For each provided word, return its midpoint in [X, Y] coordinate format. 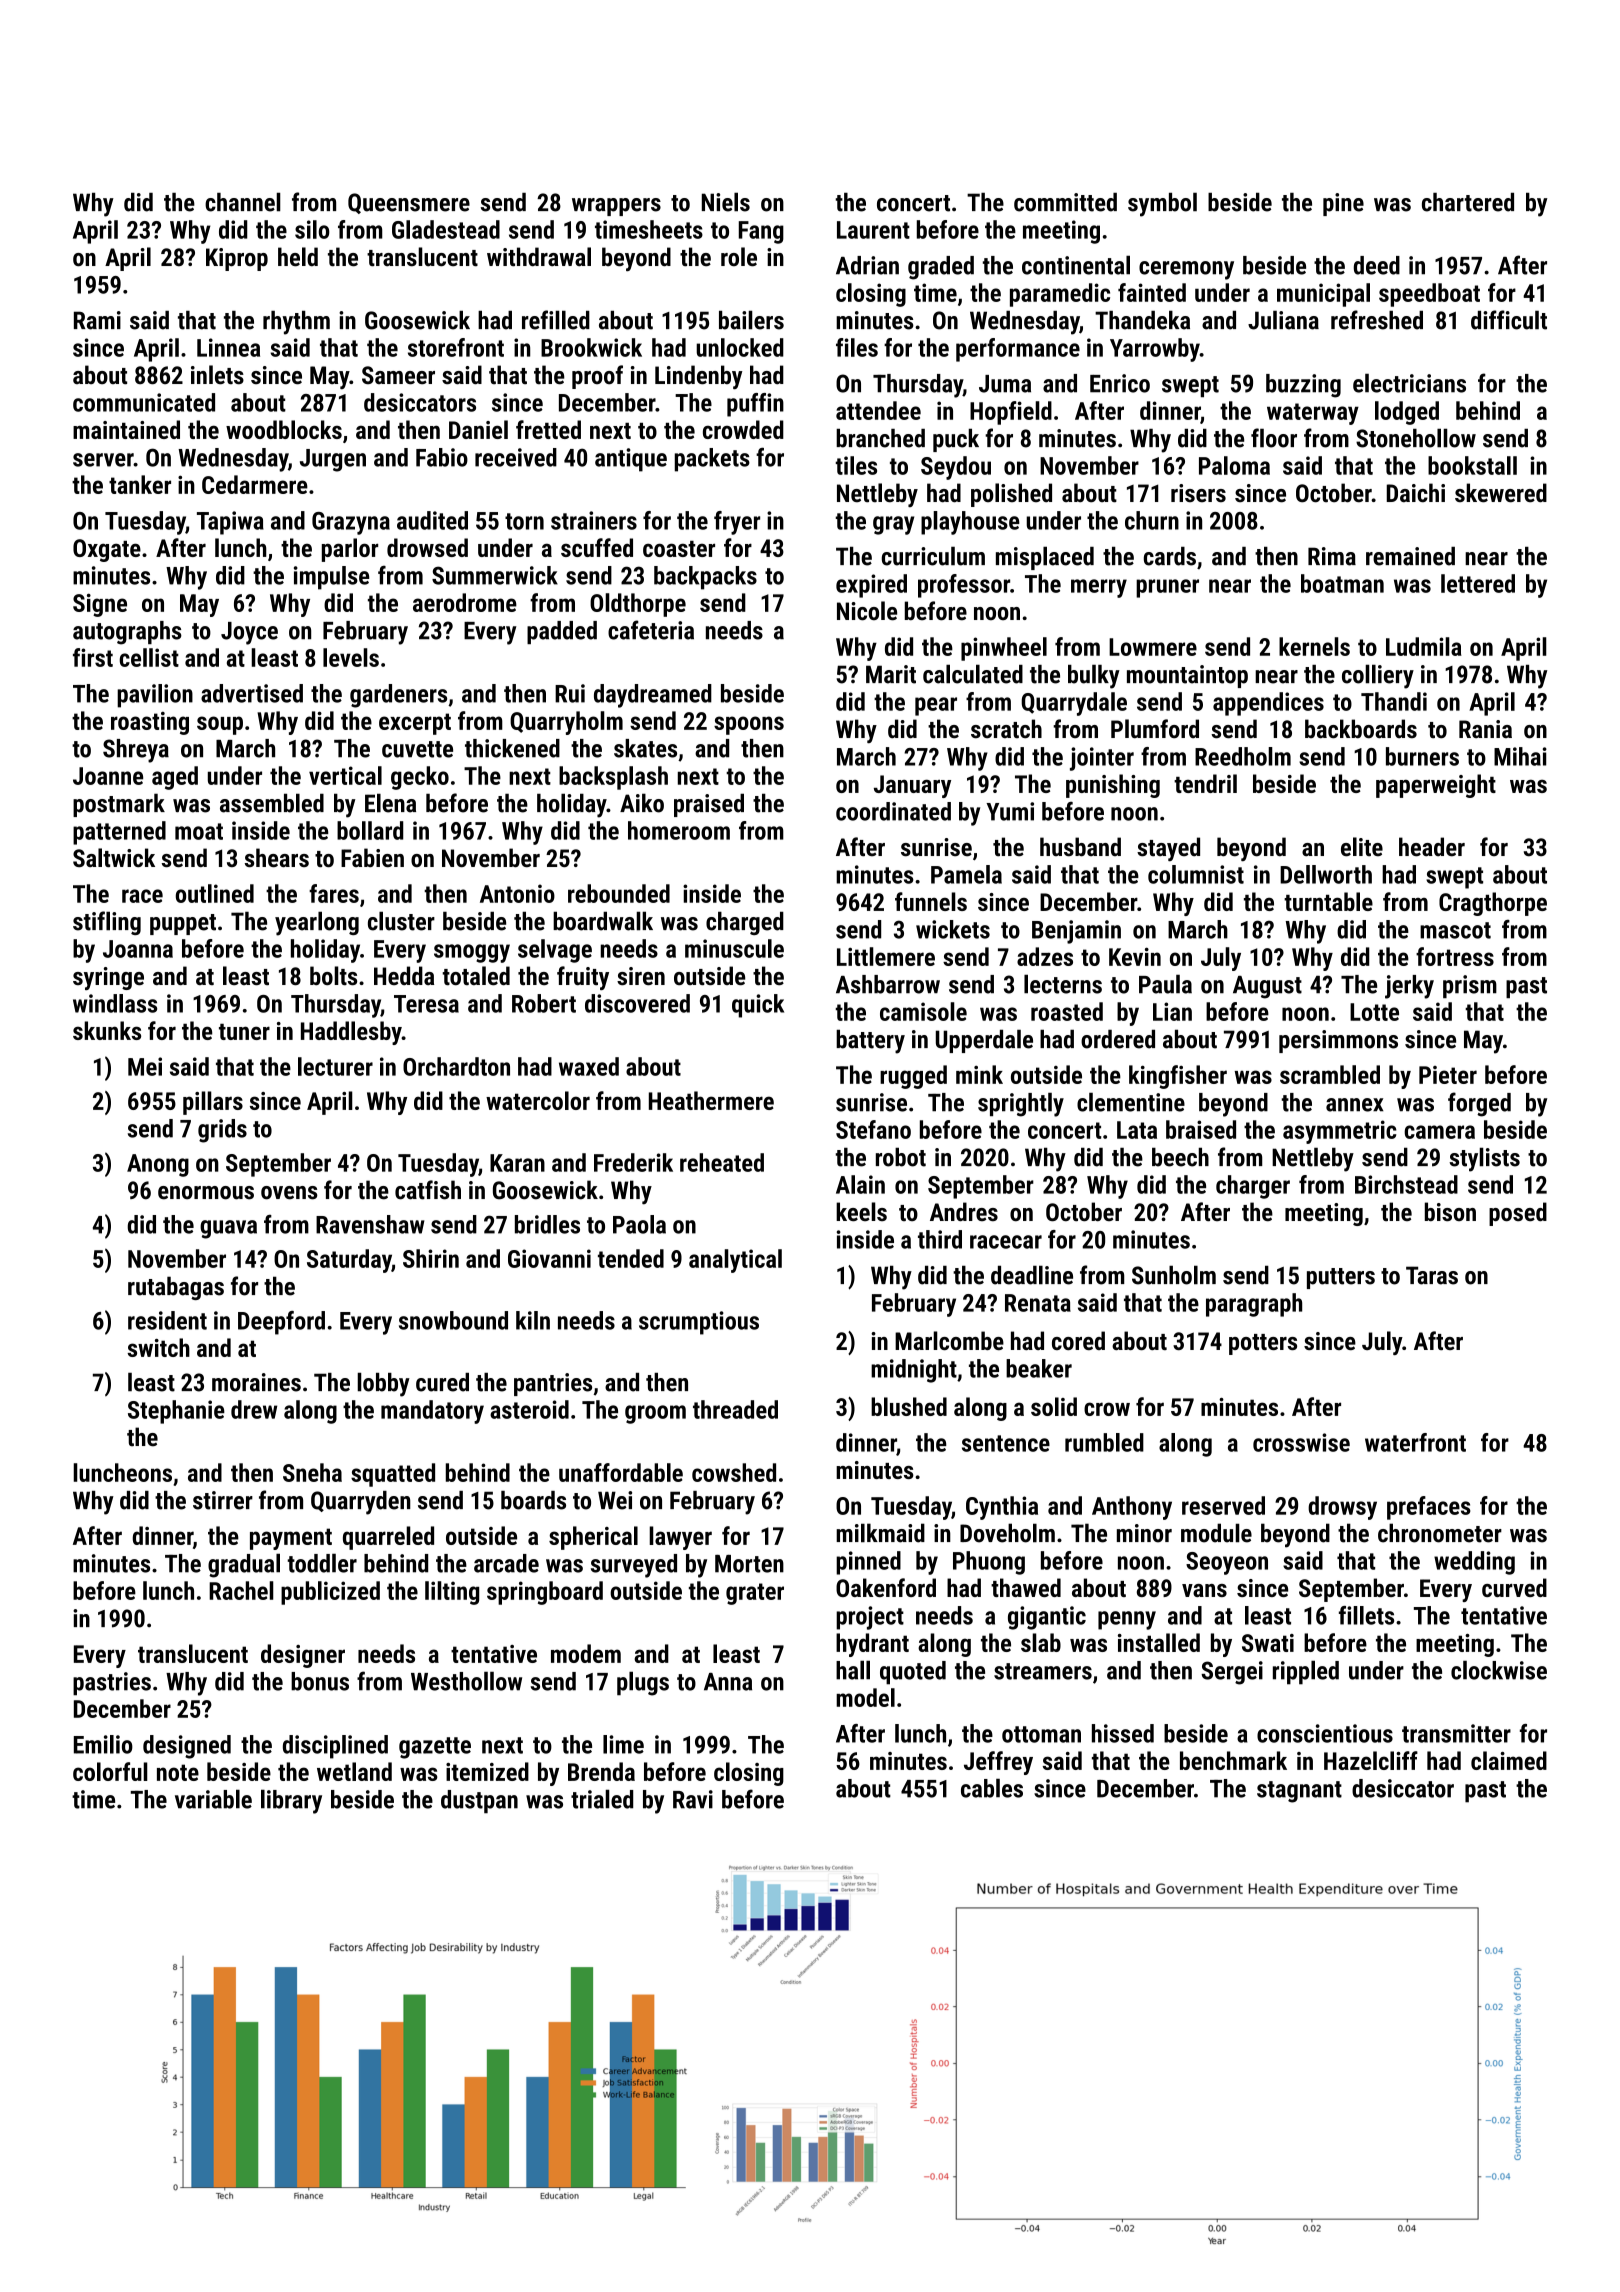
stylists [1484, 1159]
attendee [878, 410]
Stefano [873, 1129]
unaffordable [621, 1472]
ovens [289, 1193]
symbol [1162, 204]
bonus [320, 1681]
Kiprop [237, 259]
